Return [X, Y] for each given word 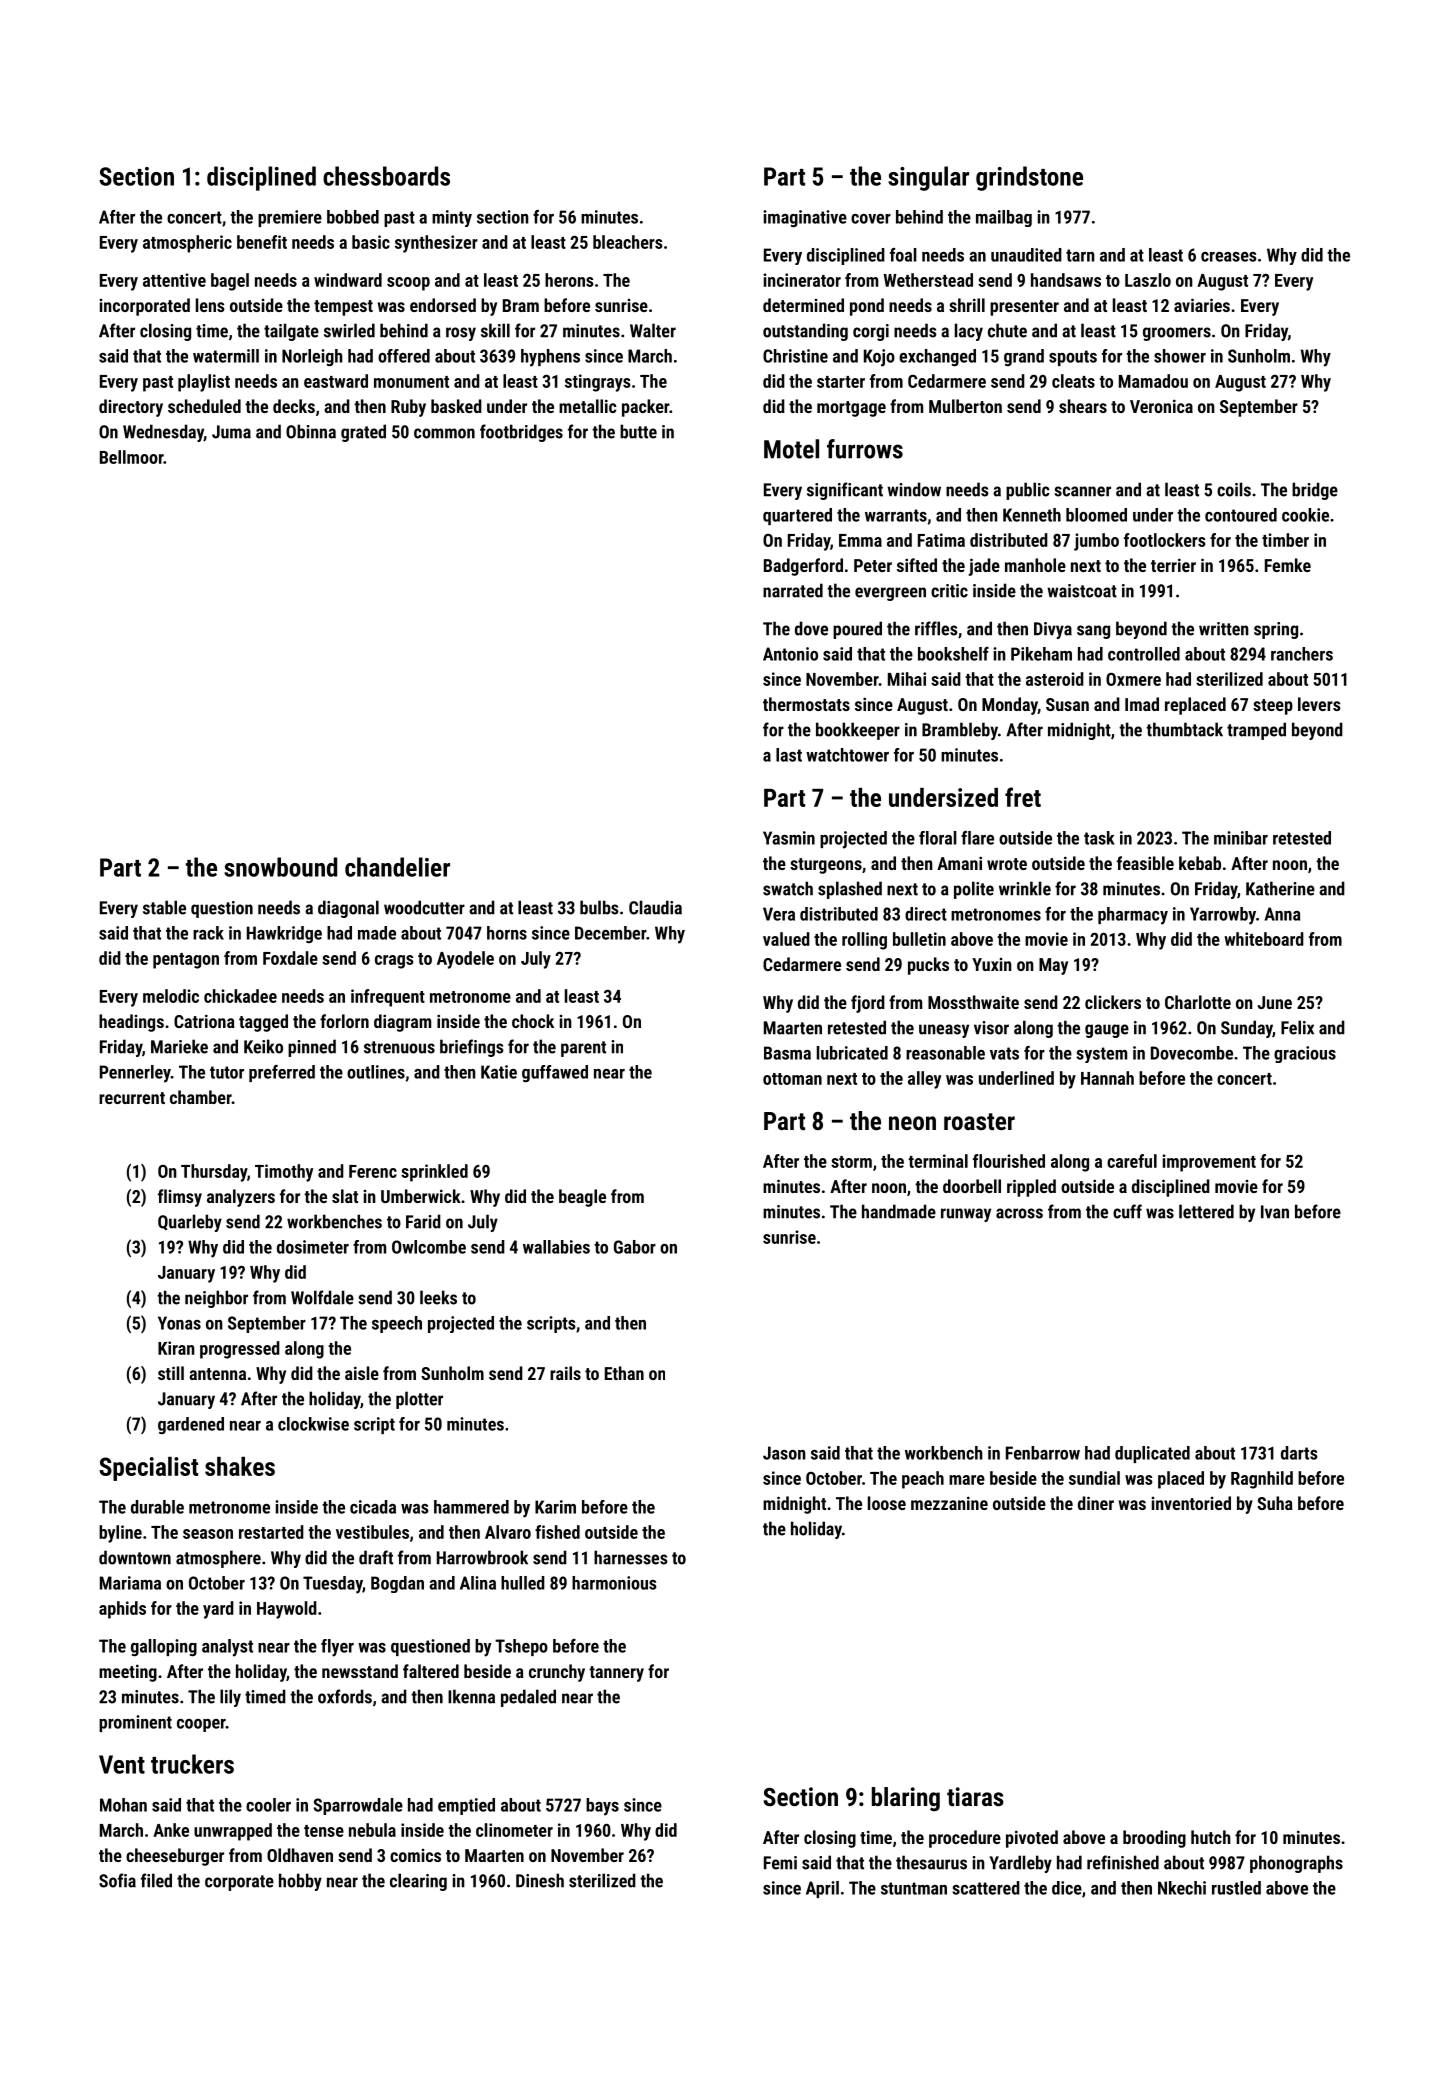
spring [1276, 630]
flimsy [180, 1198]
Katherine [1280, 888]
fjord [868, 1004]
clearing [418, 1882]
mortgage [851, 409]
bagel [230, 282]
